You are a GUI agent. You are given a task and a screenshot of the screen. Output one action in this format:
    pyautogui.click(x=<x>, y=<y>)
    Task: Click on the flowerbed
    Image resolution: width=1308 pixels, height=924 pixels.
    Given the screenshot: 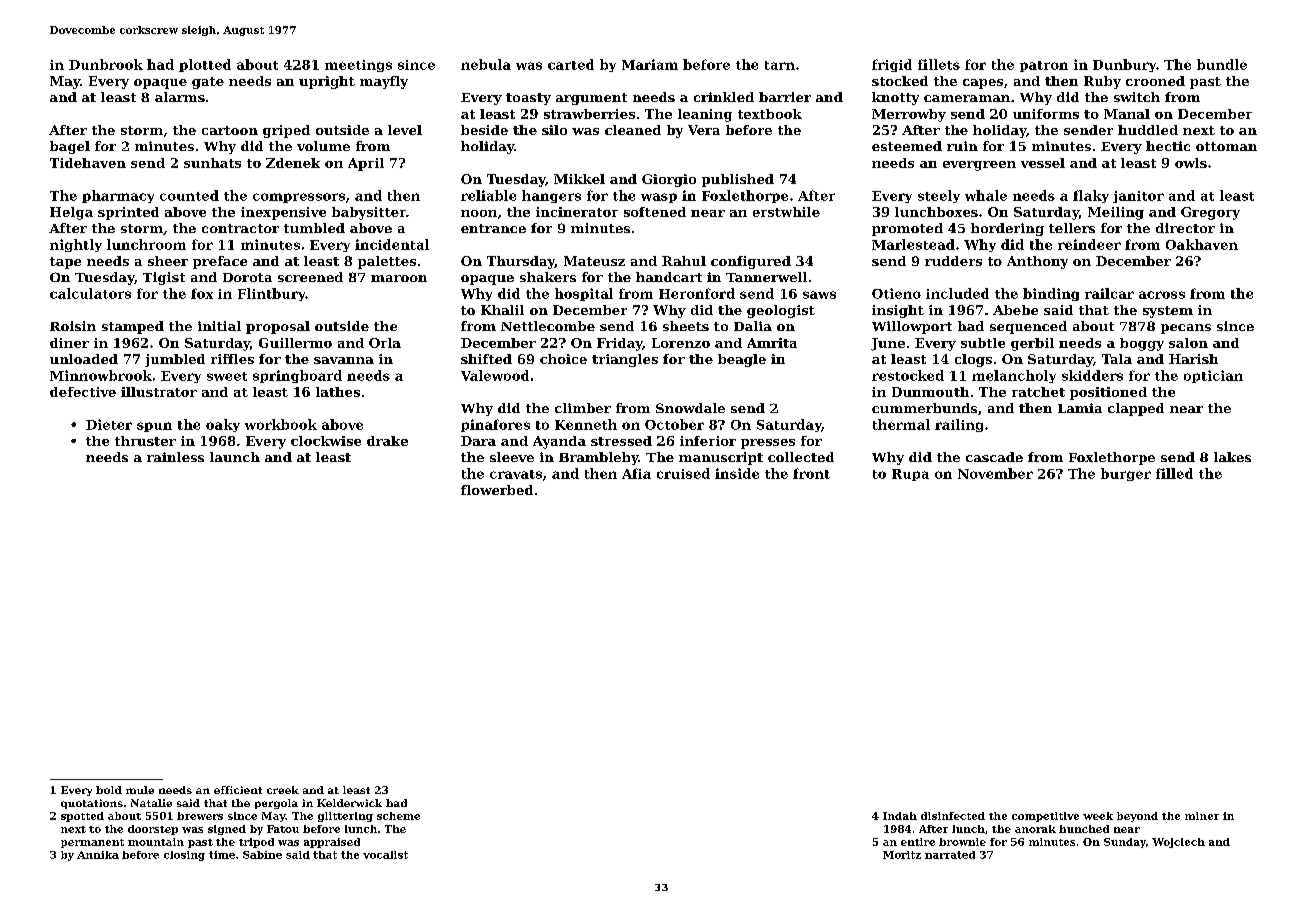 What is the action you would take?
    pyautogui.click(x=497, y=490)
